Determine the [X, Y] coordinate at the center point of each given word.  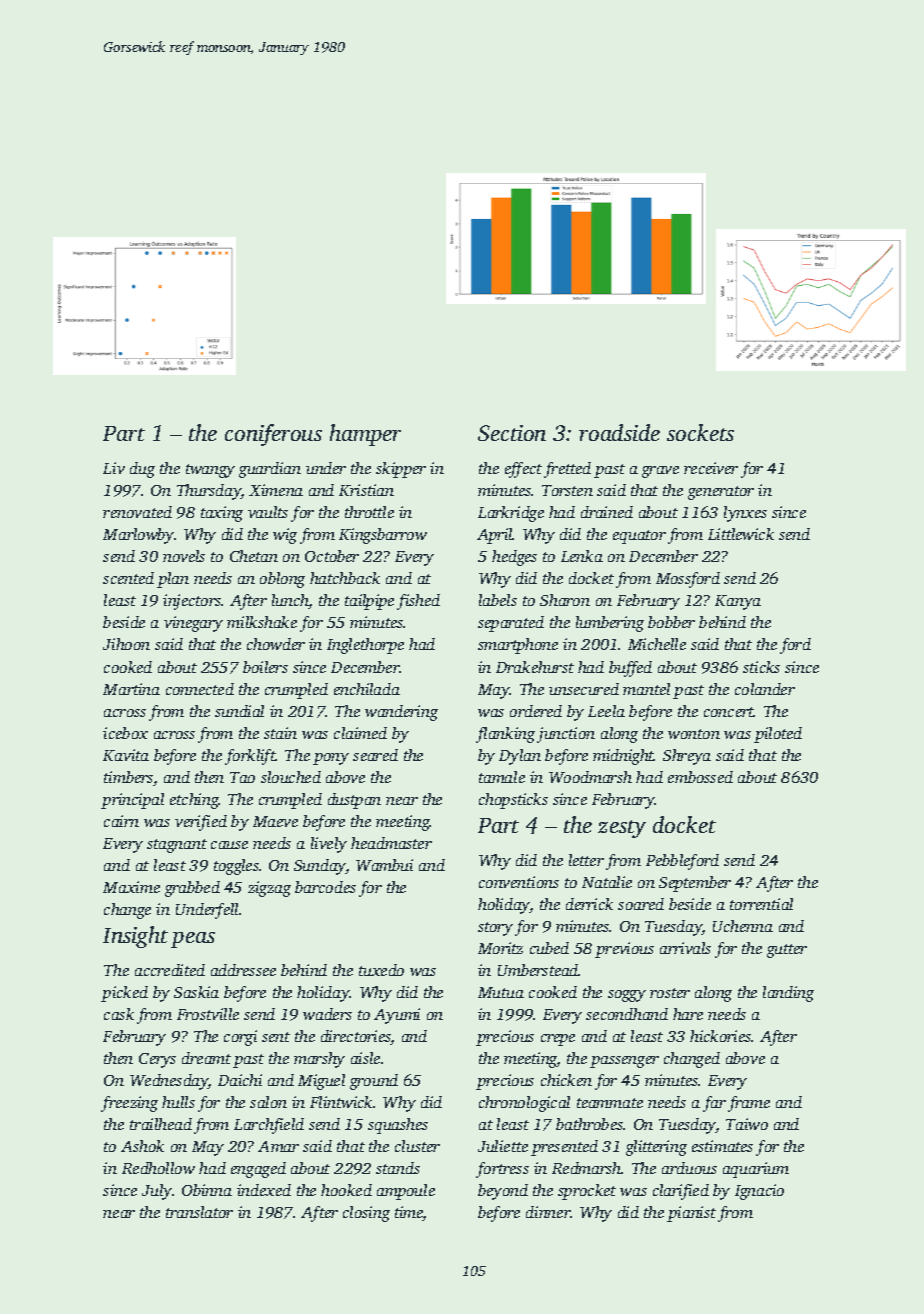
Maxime [131, 887]
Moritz [500, 948]
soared [641, 904]
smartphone [518, 646]
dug [142, 470]
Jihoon [126, 644]
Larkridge [511, 514]
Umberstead [538, 970]
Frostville [208, 1014]
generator [721, 493]
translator [199, 1212]
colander [765, 689]
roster [670, 993]
